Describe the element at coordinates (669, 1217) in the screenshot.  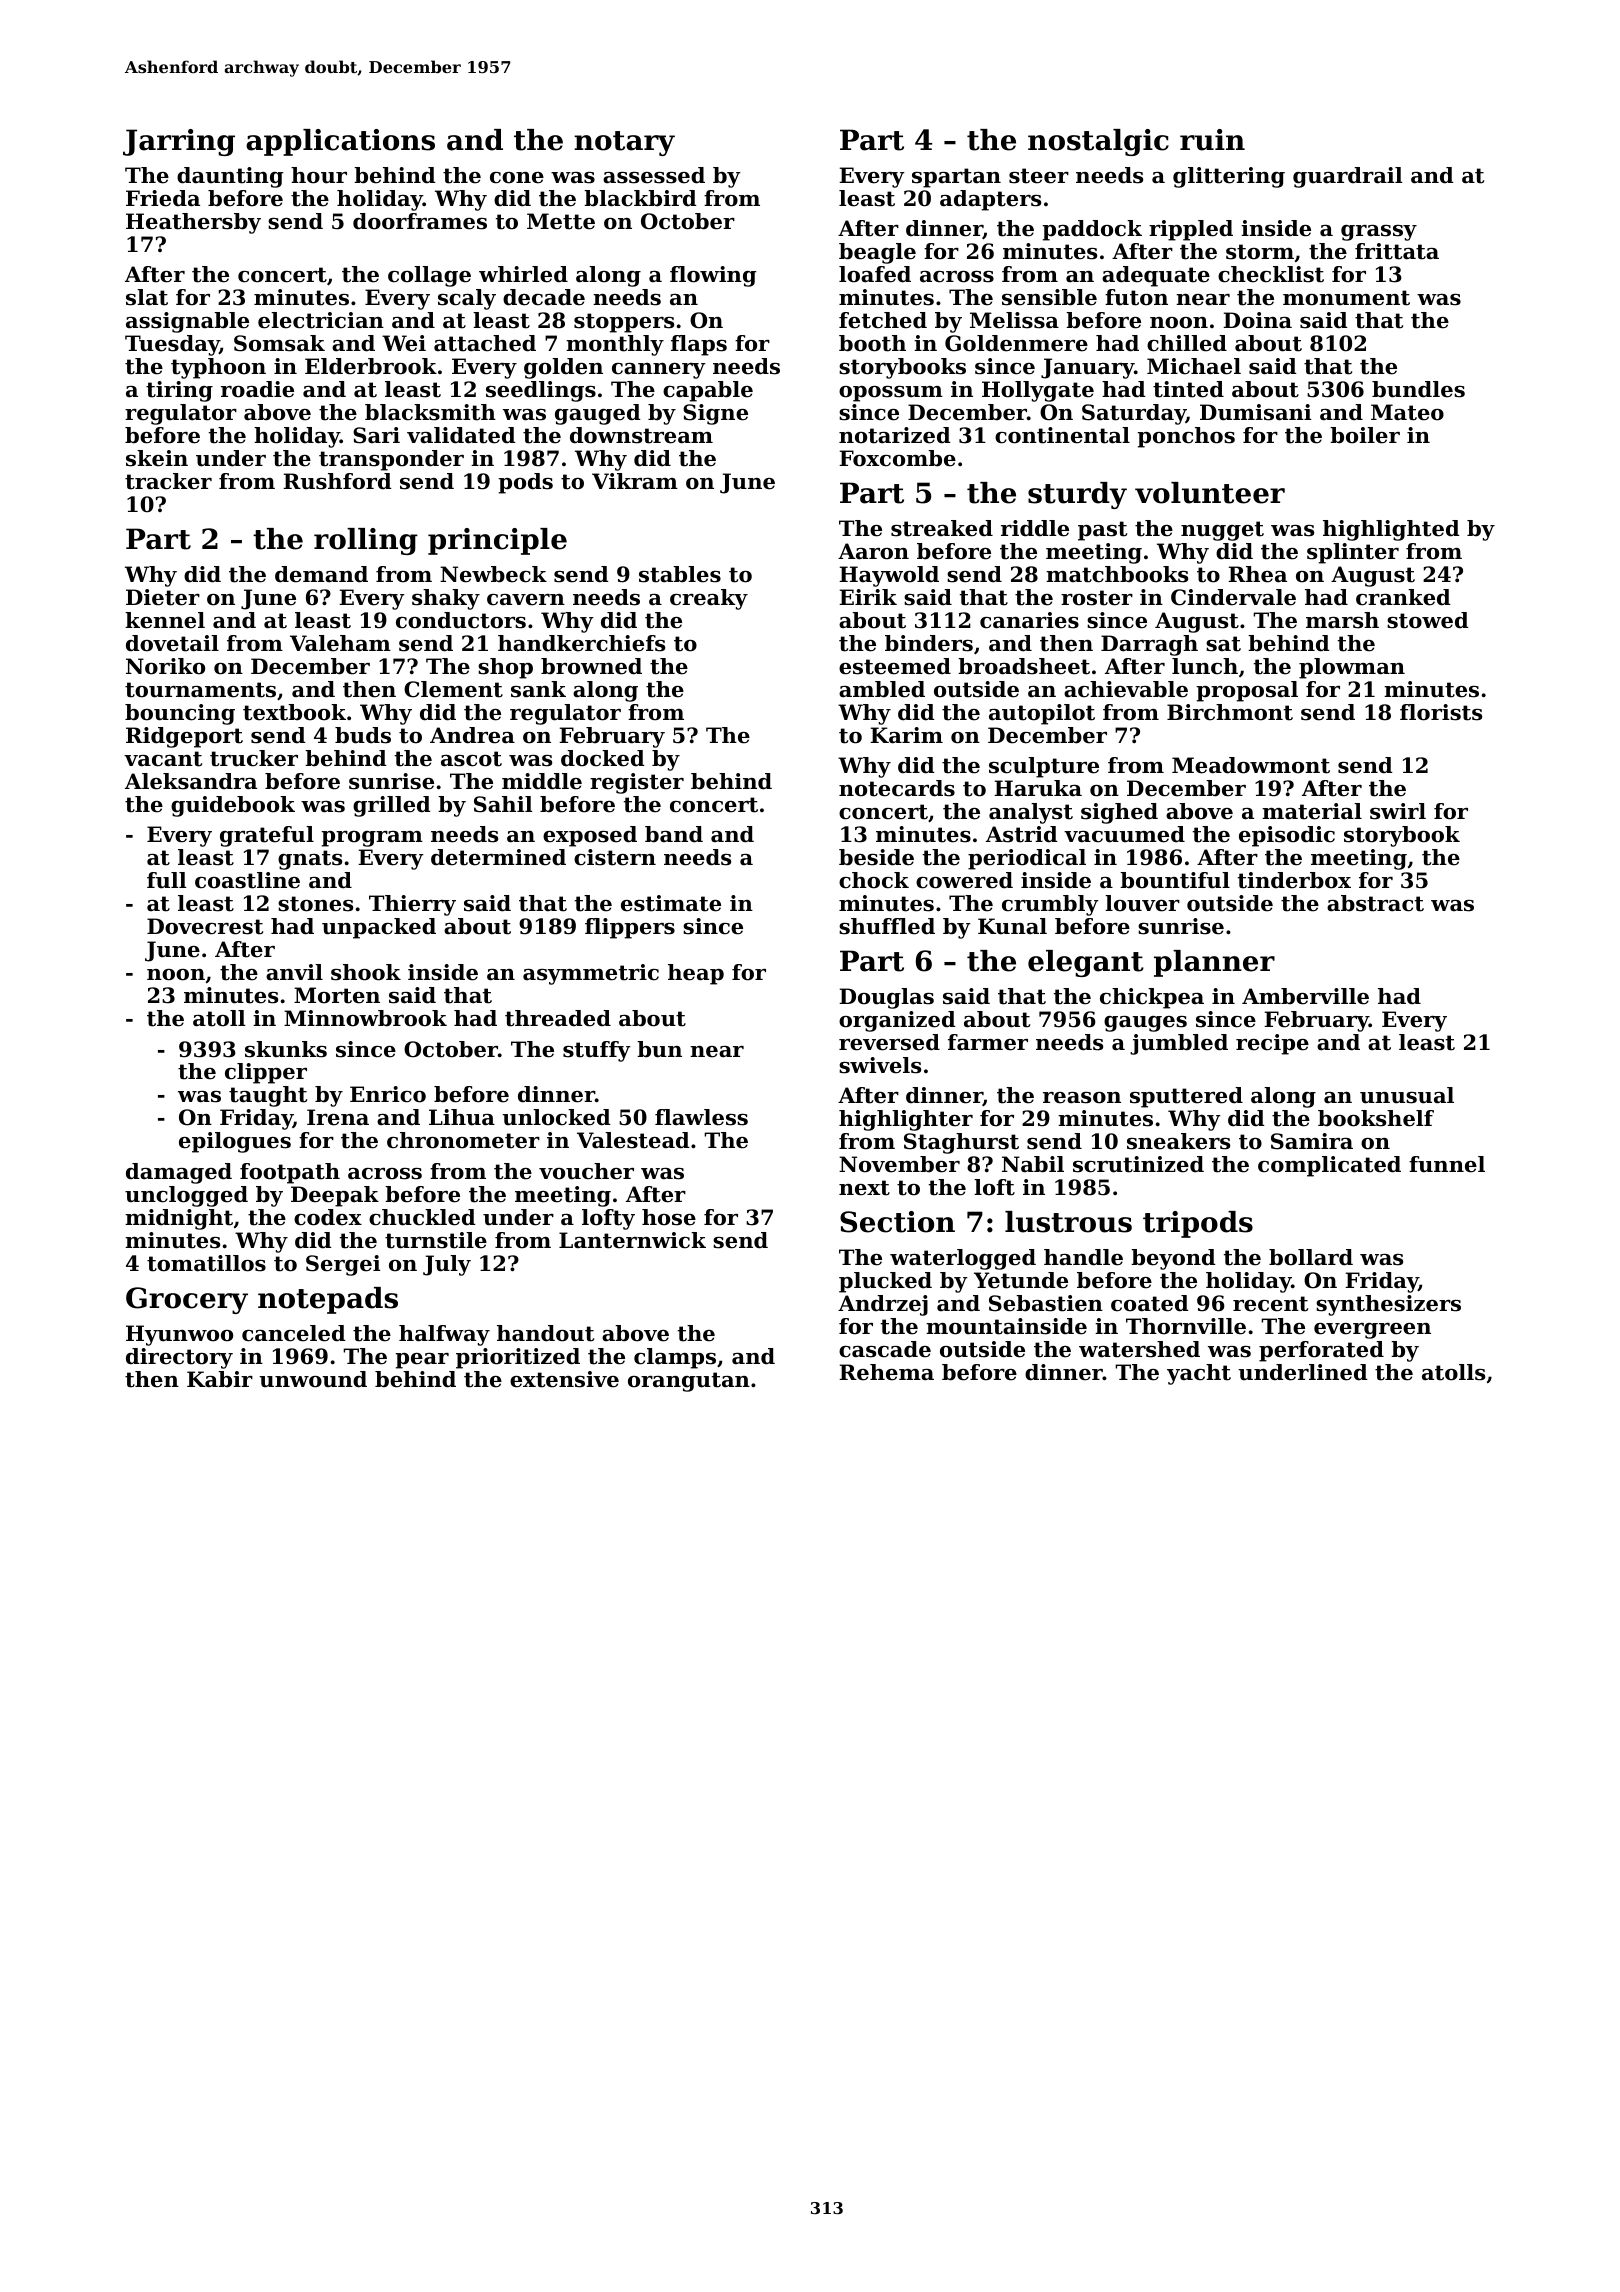
I see `hose` at that location.
